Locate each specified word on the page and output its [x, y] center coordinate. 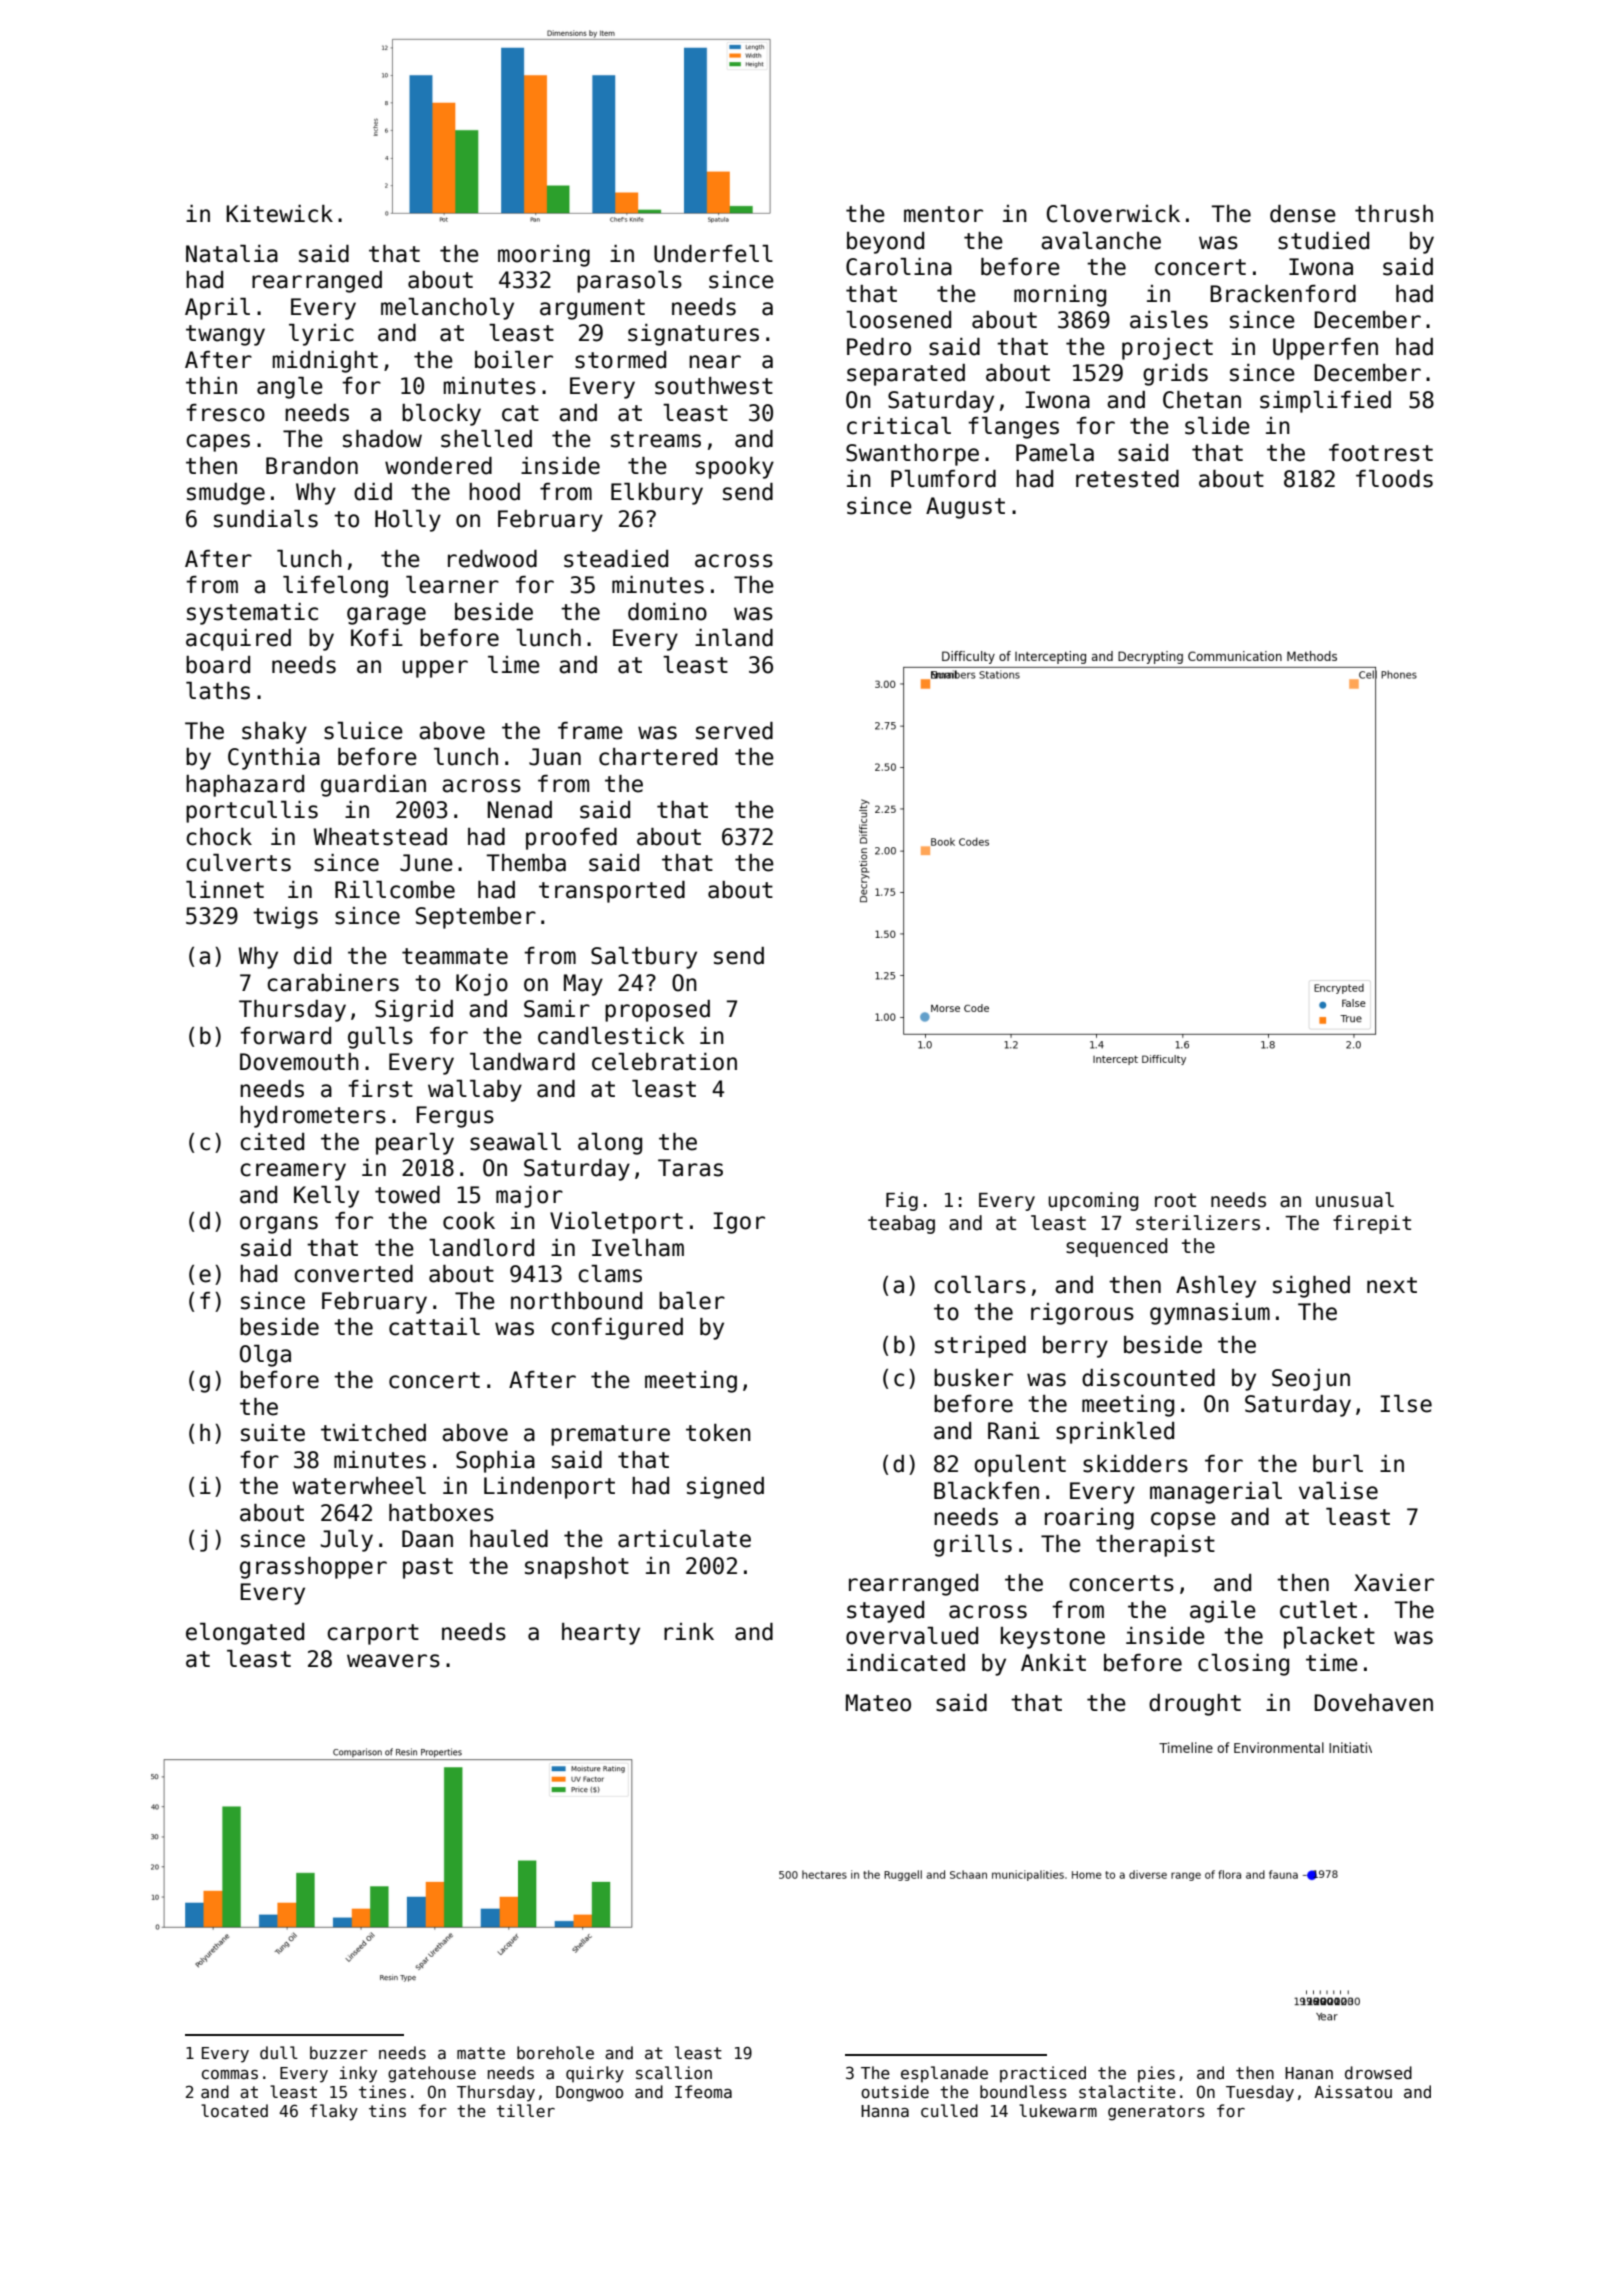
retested [1127, 479]
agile [1223, 1612]
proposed [657, 1011]
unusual [1355, 1200]
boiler [514, 360]
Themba [526, 863]
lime [514, 665]
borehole [555, 2052]
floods [1394, 479]
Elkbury [657, 494]
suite [273, 1433]
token [718, 1433]
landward [522, 1062]
